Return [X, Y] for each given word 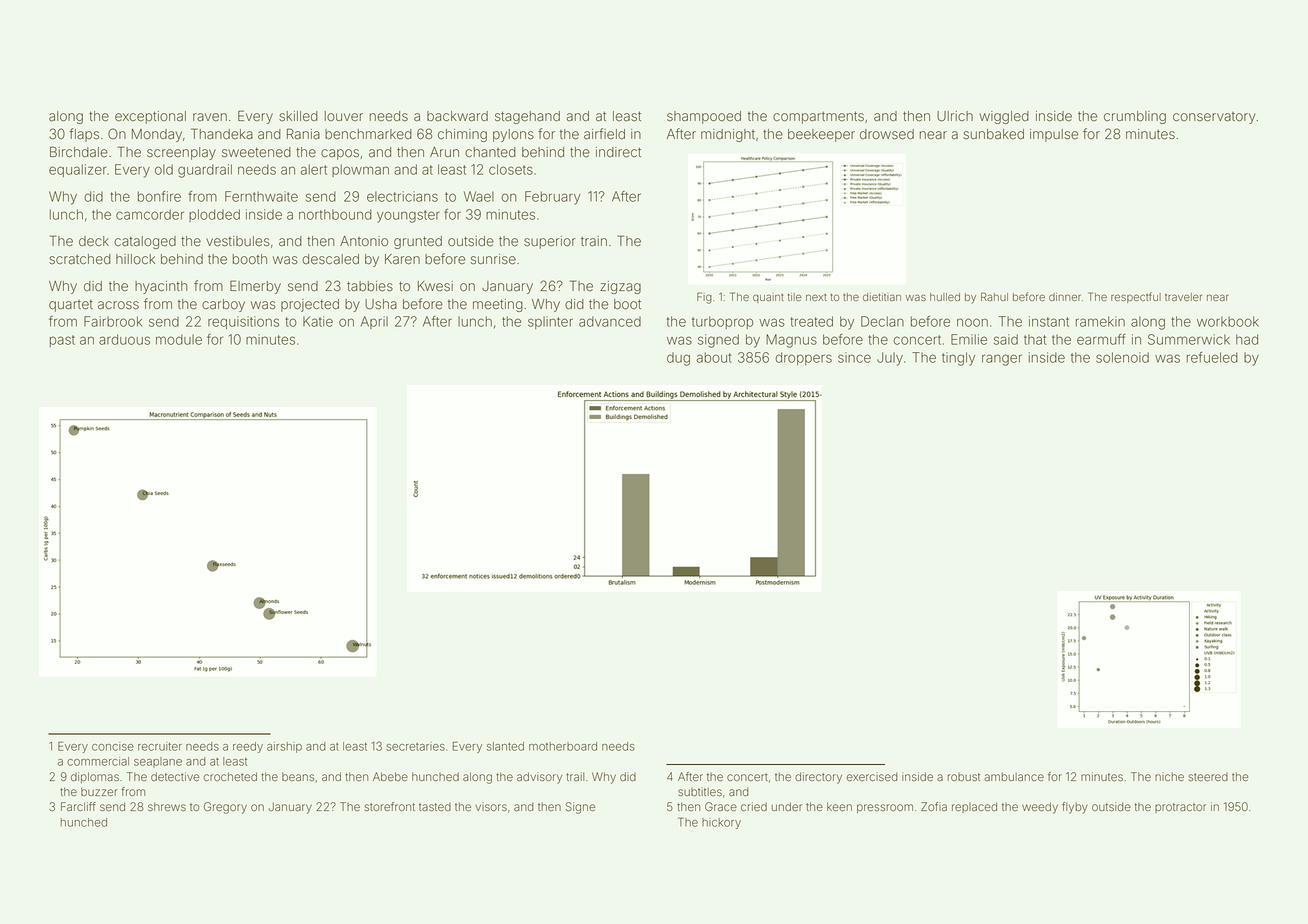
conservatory [1214, 118]
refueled [1212, 357]
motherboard [563, 746]
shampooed [704, 117]
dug [678, 359]
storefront [389, 806]
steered [1208, 777]
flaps [84, 135]
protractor [1180, 808]
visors [491, 806]
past [62, 341]
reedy [248, 747]
